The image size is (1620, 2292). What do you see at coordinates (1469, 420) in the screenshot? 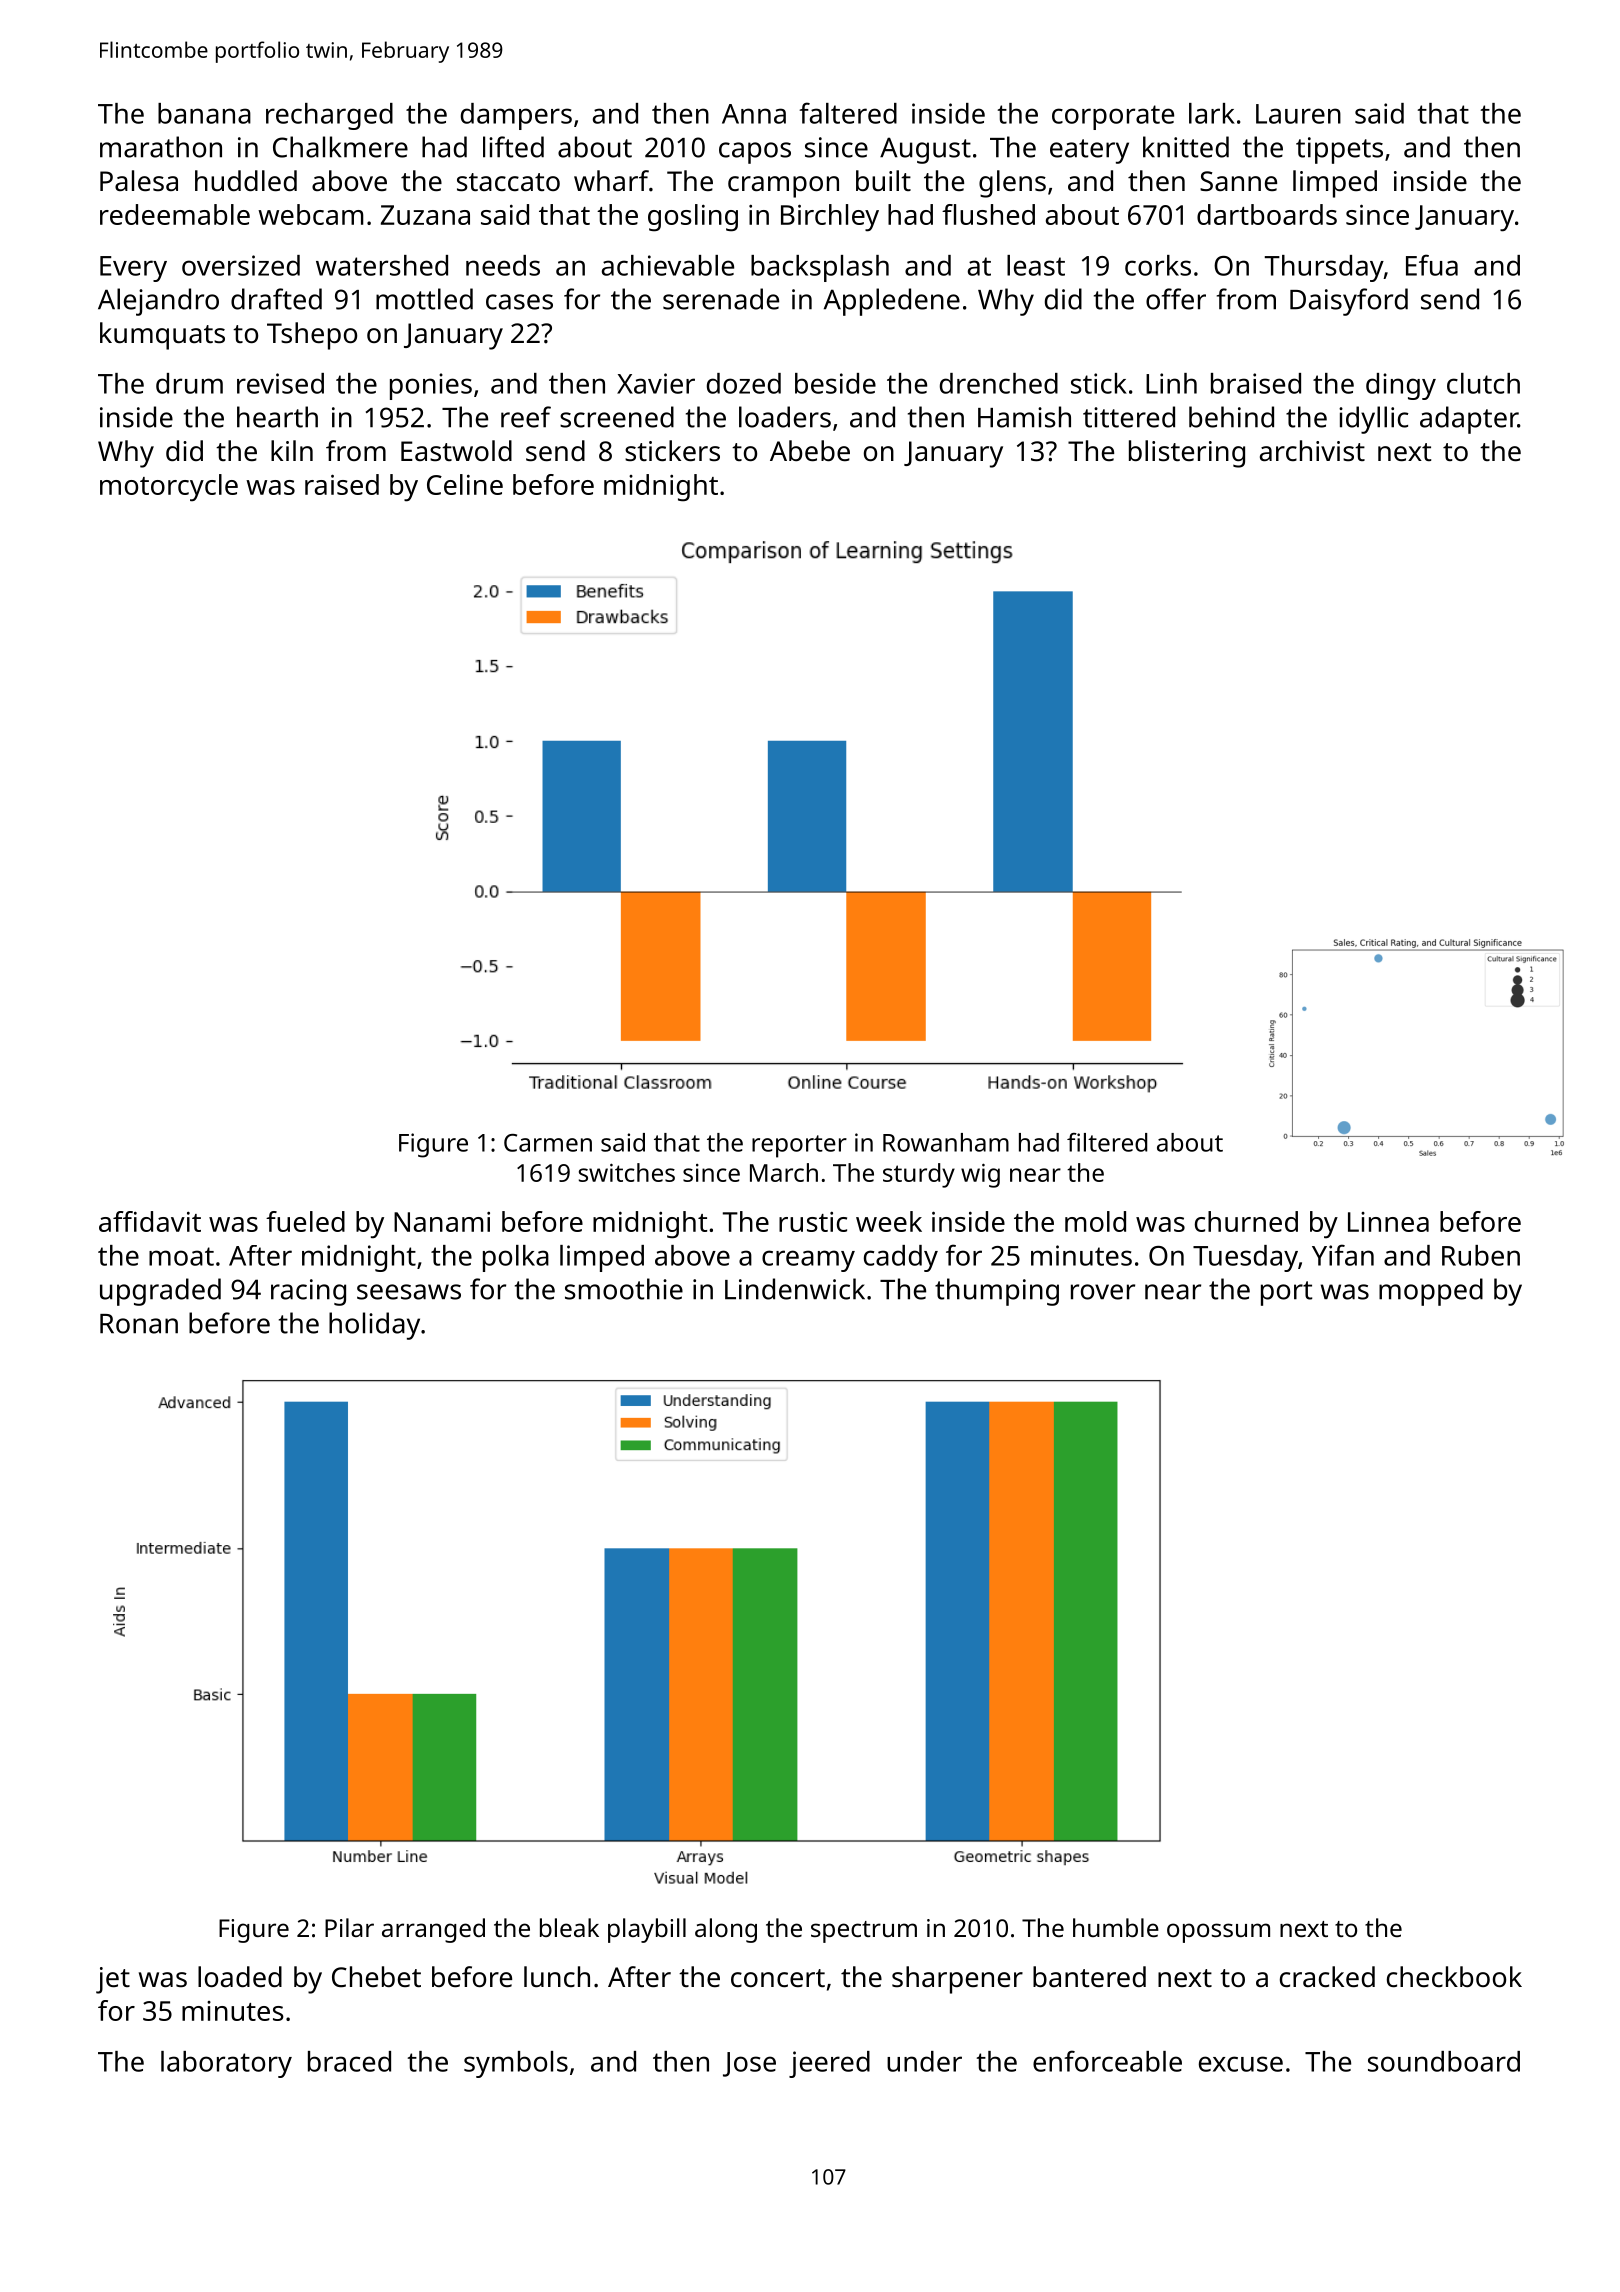
I see `adapter` at bounding box center [1469, 420].
